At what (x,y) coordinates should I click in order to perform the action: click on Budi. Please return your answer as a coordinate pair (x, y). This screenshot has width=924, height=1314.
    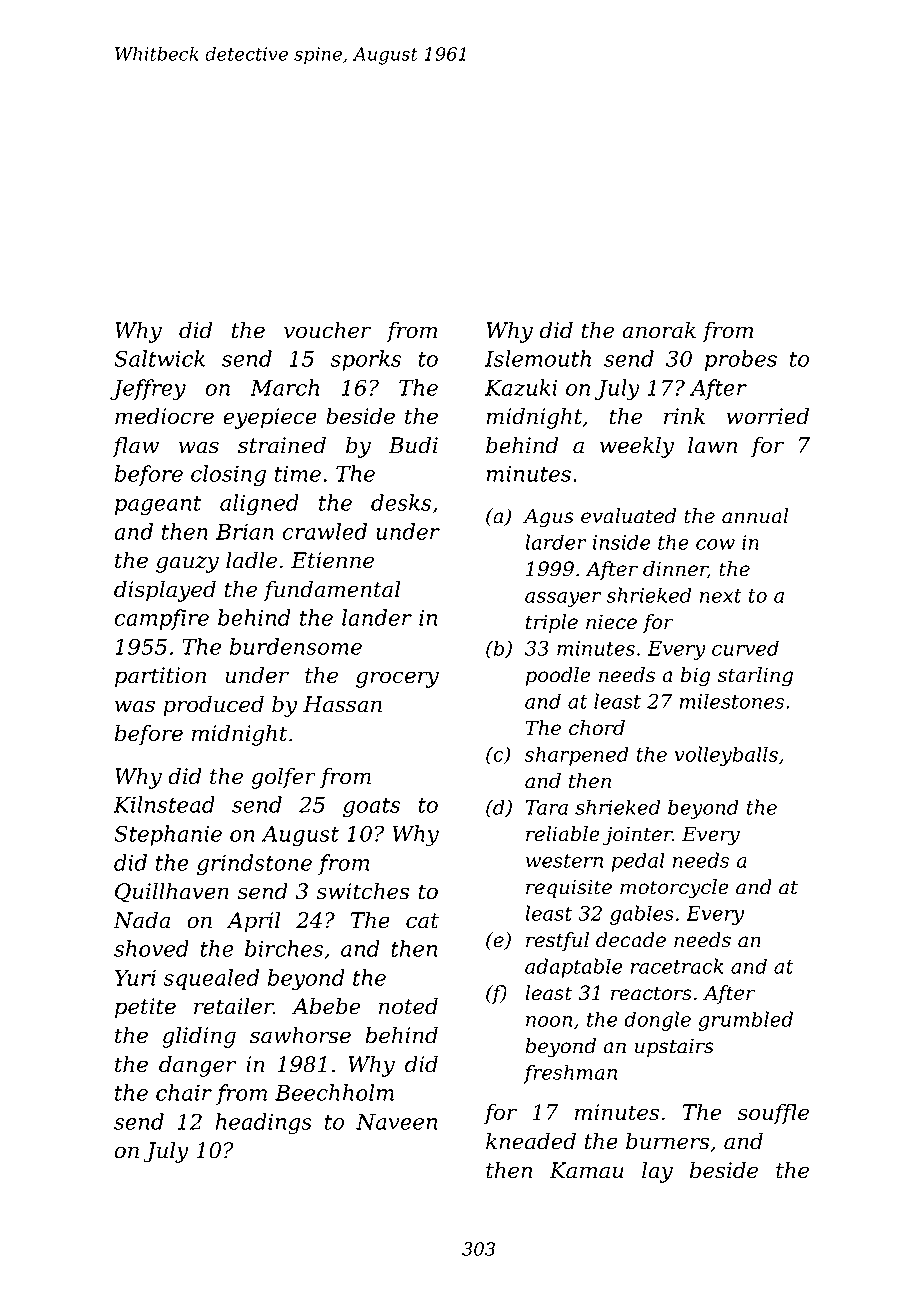
    Looking at the image, I should click on (413, 445).
